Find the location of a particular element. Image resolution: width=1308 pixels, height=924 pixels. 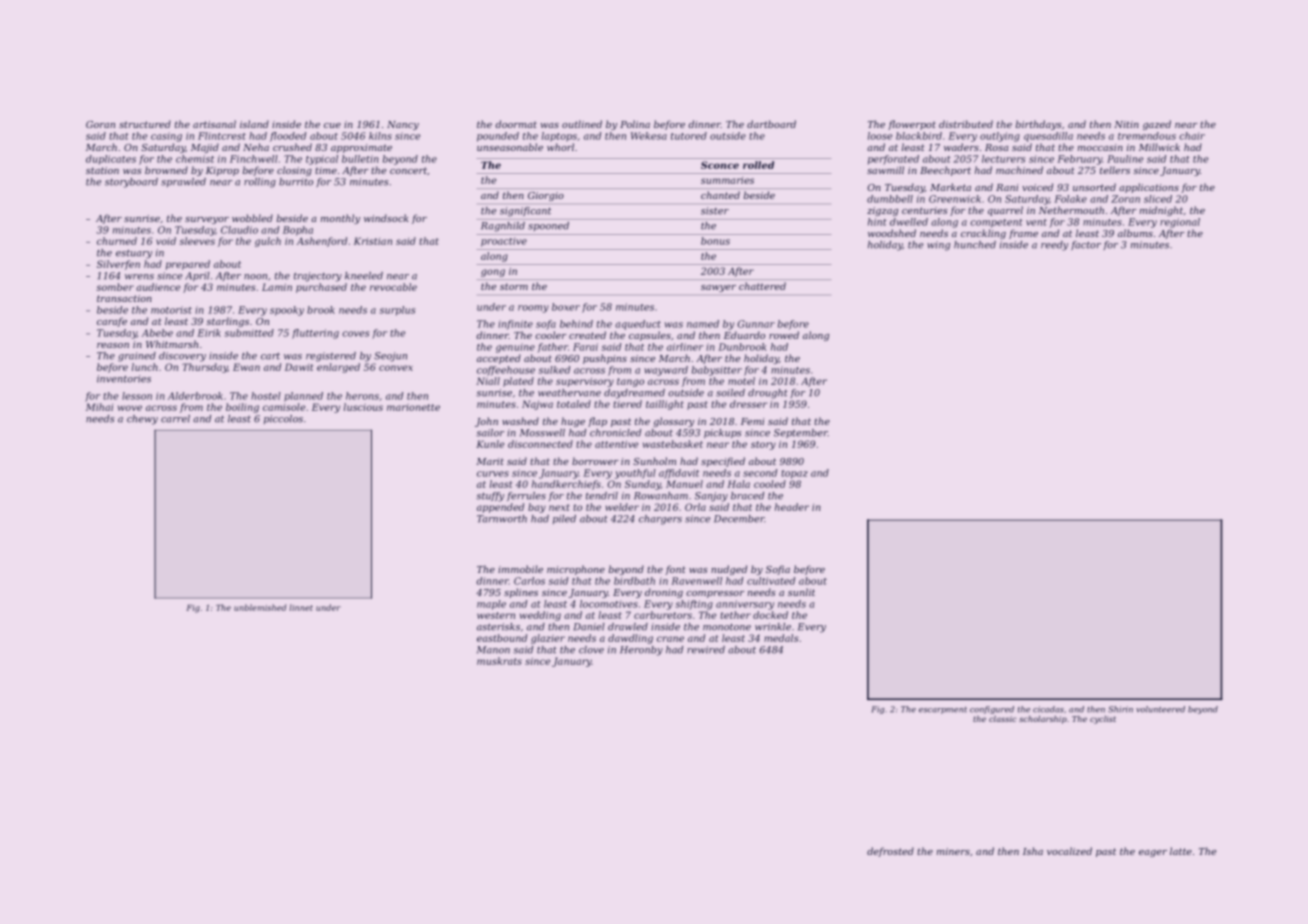

welder is located at coordinates (622, 507).
